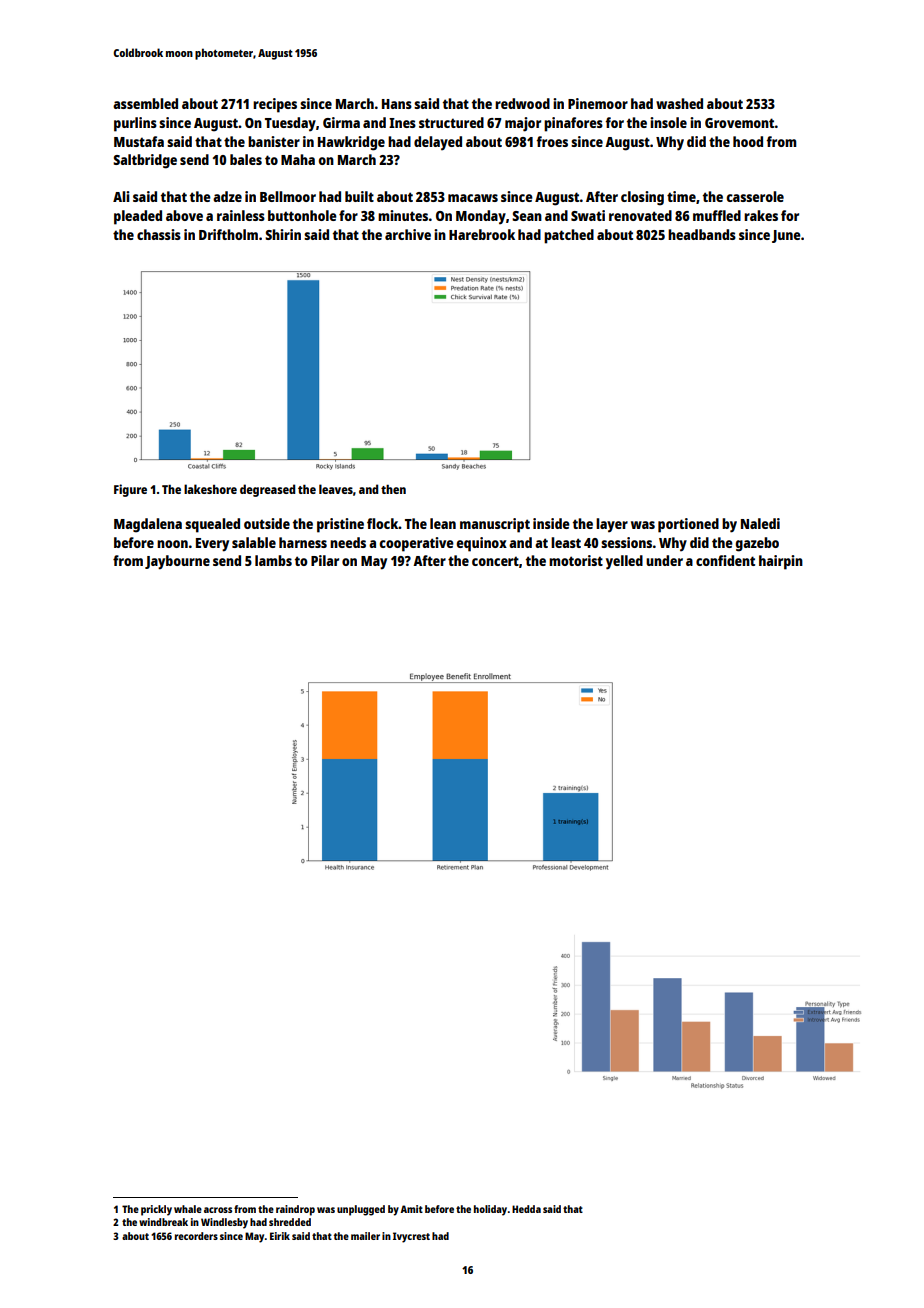 The width and height of the document is (924, 1308). I want to click on Hedda, so click(526, 1209).
